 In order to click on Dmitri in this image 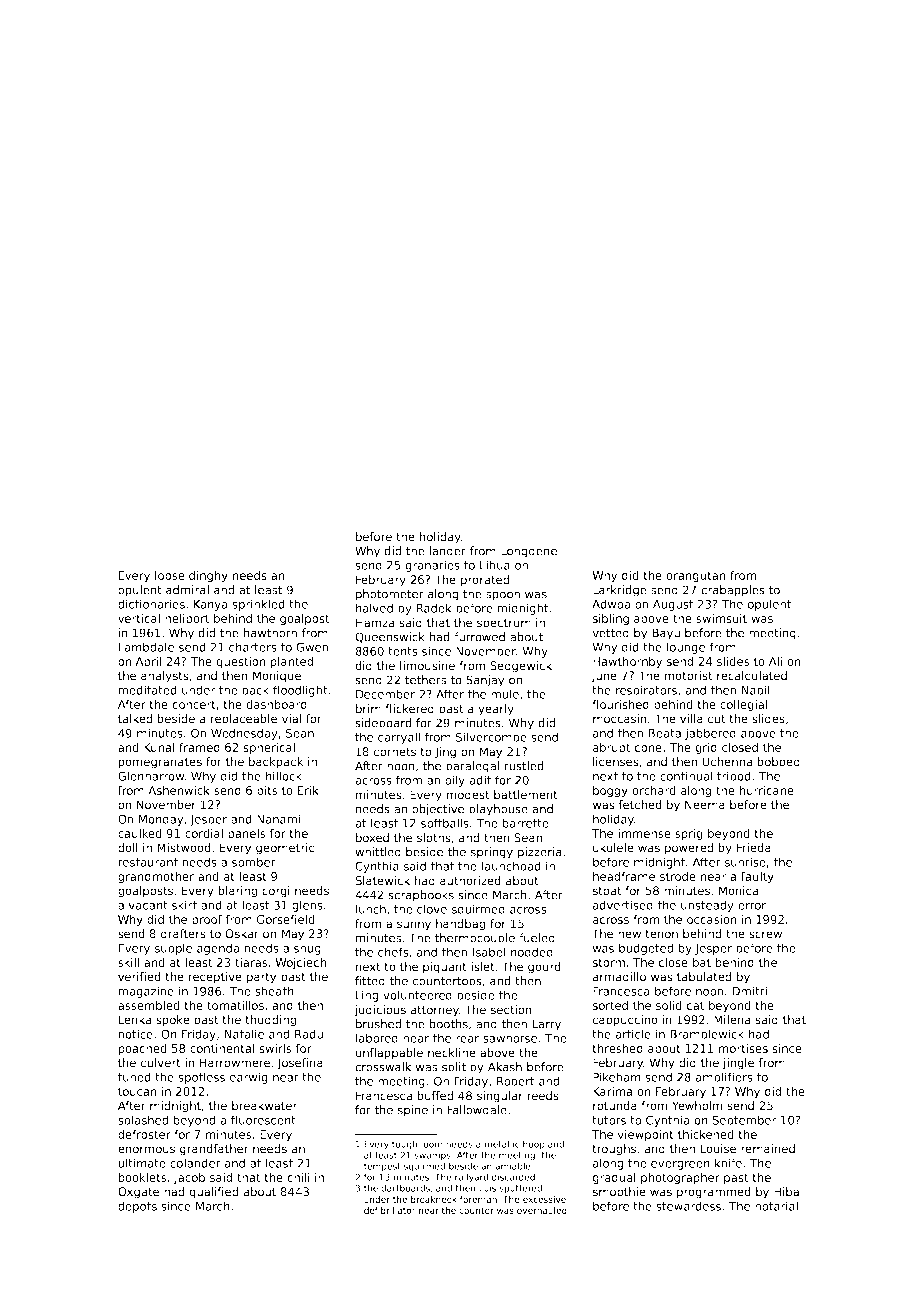, I will do `click(749, 991)`.
